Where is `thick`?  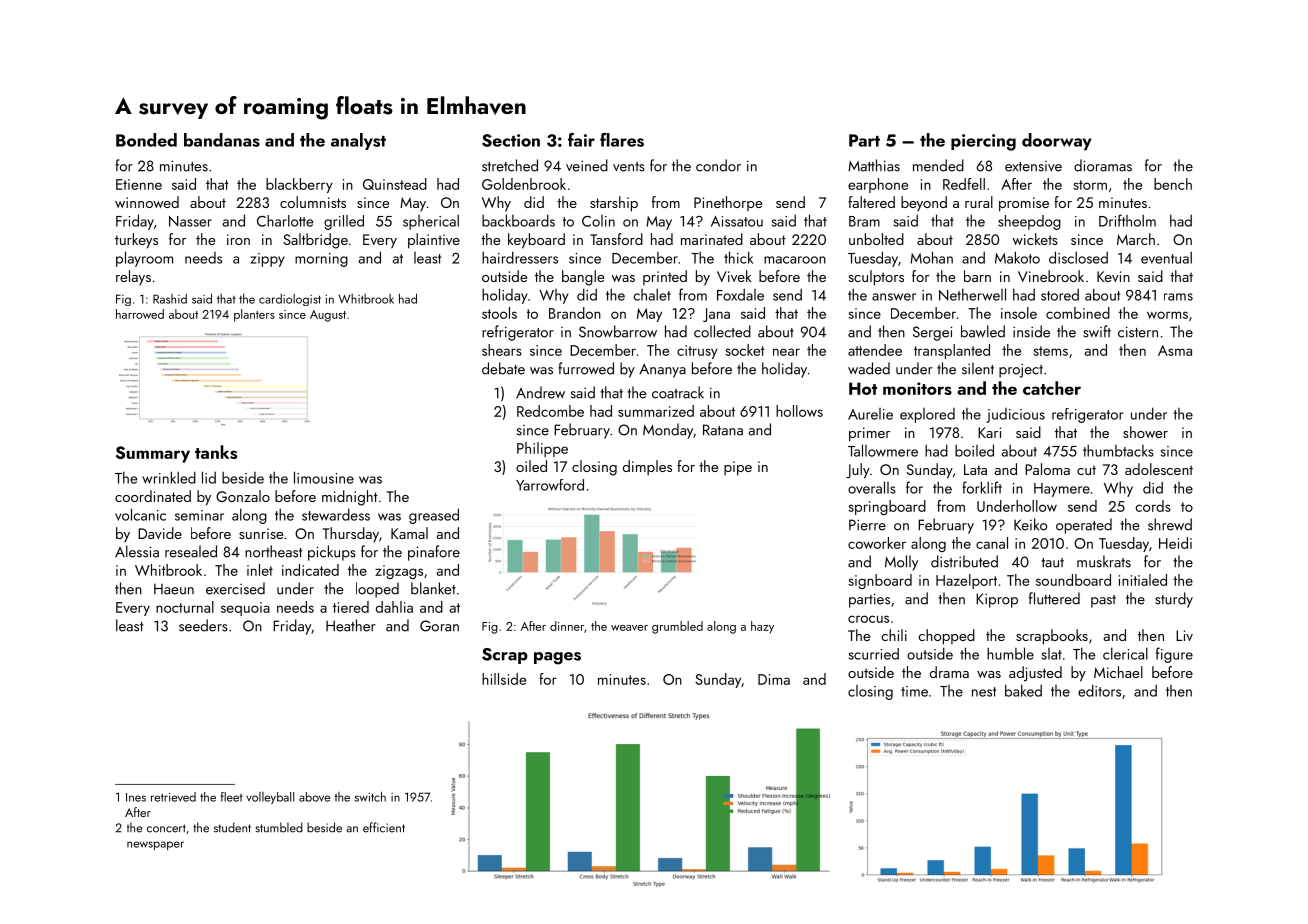
thick is located at coordinates (738, 257).
